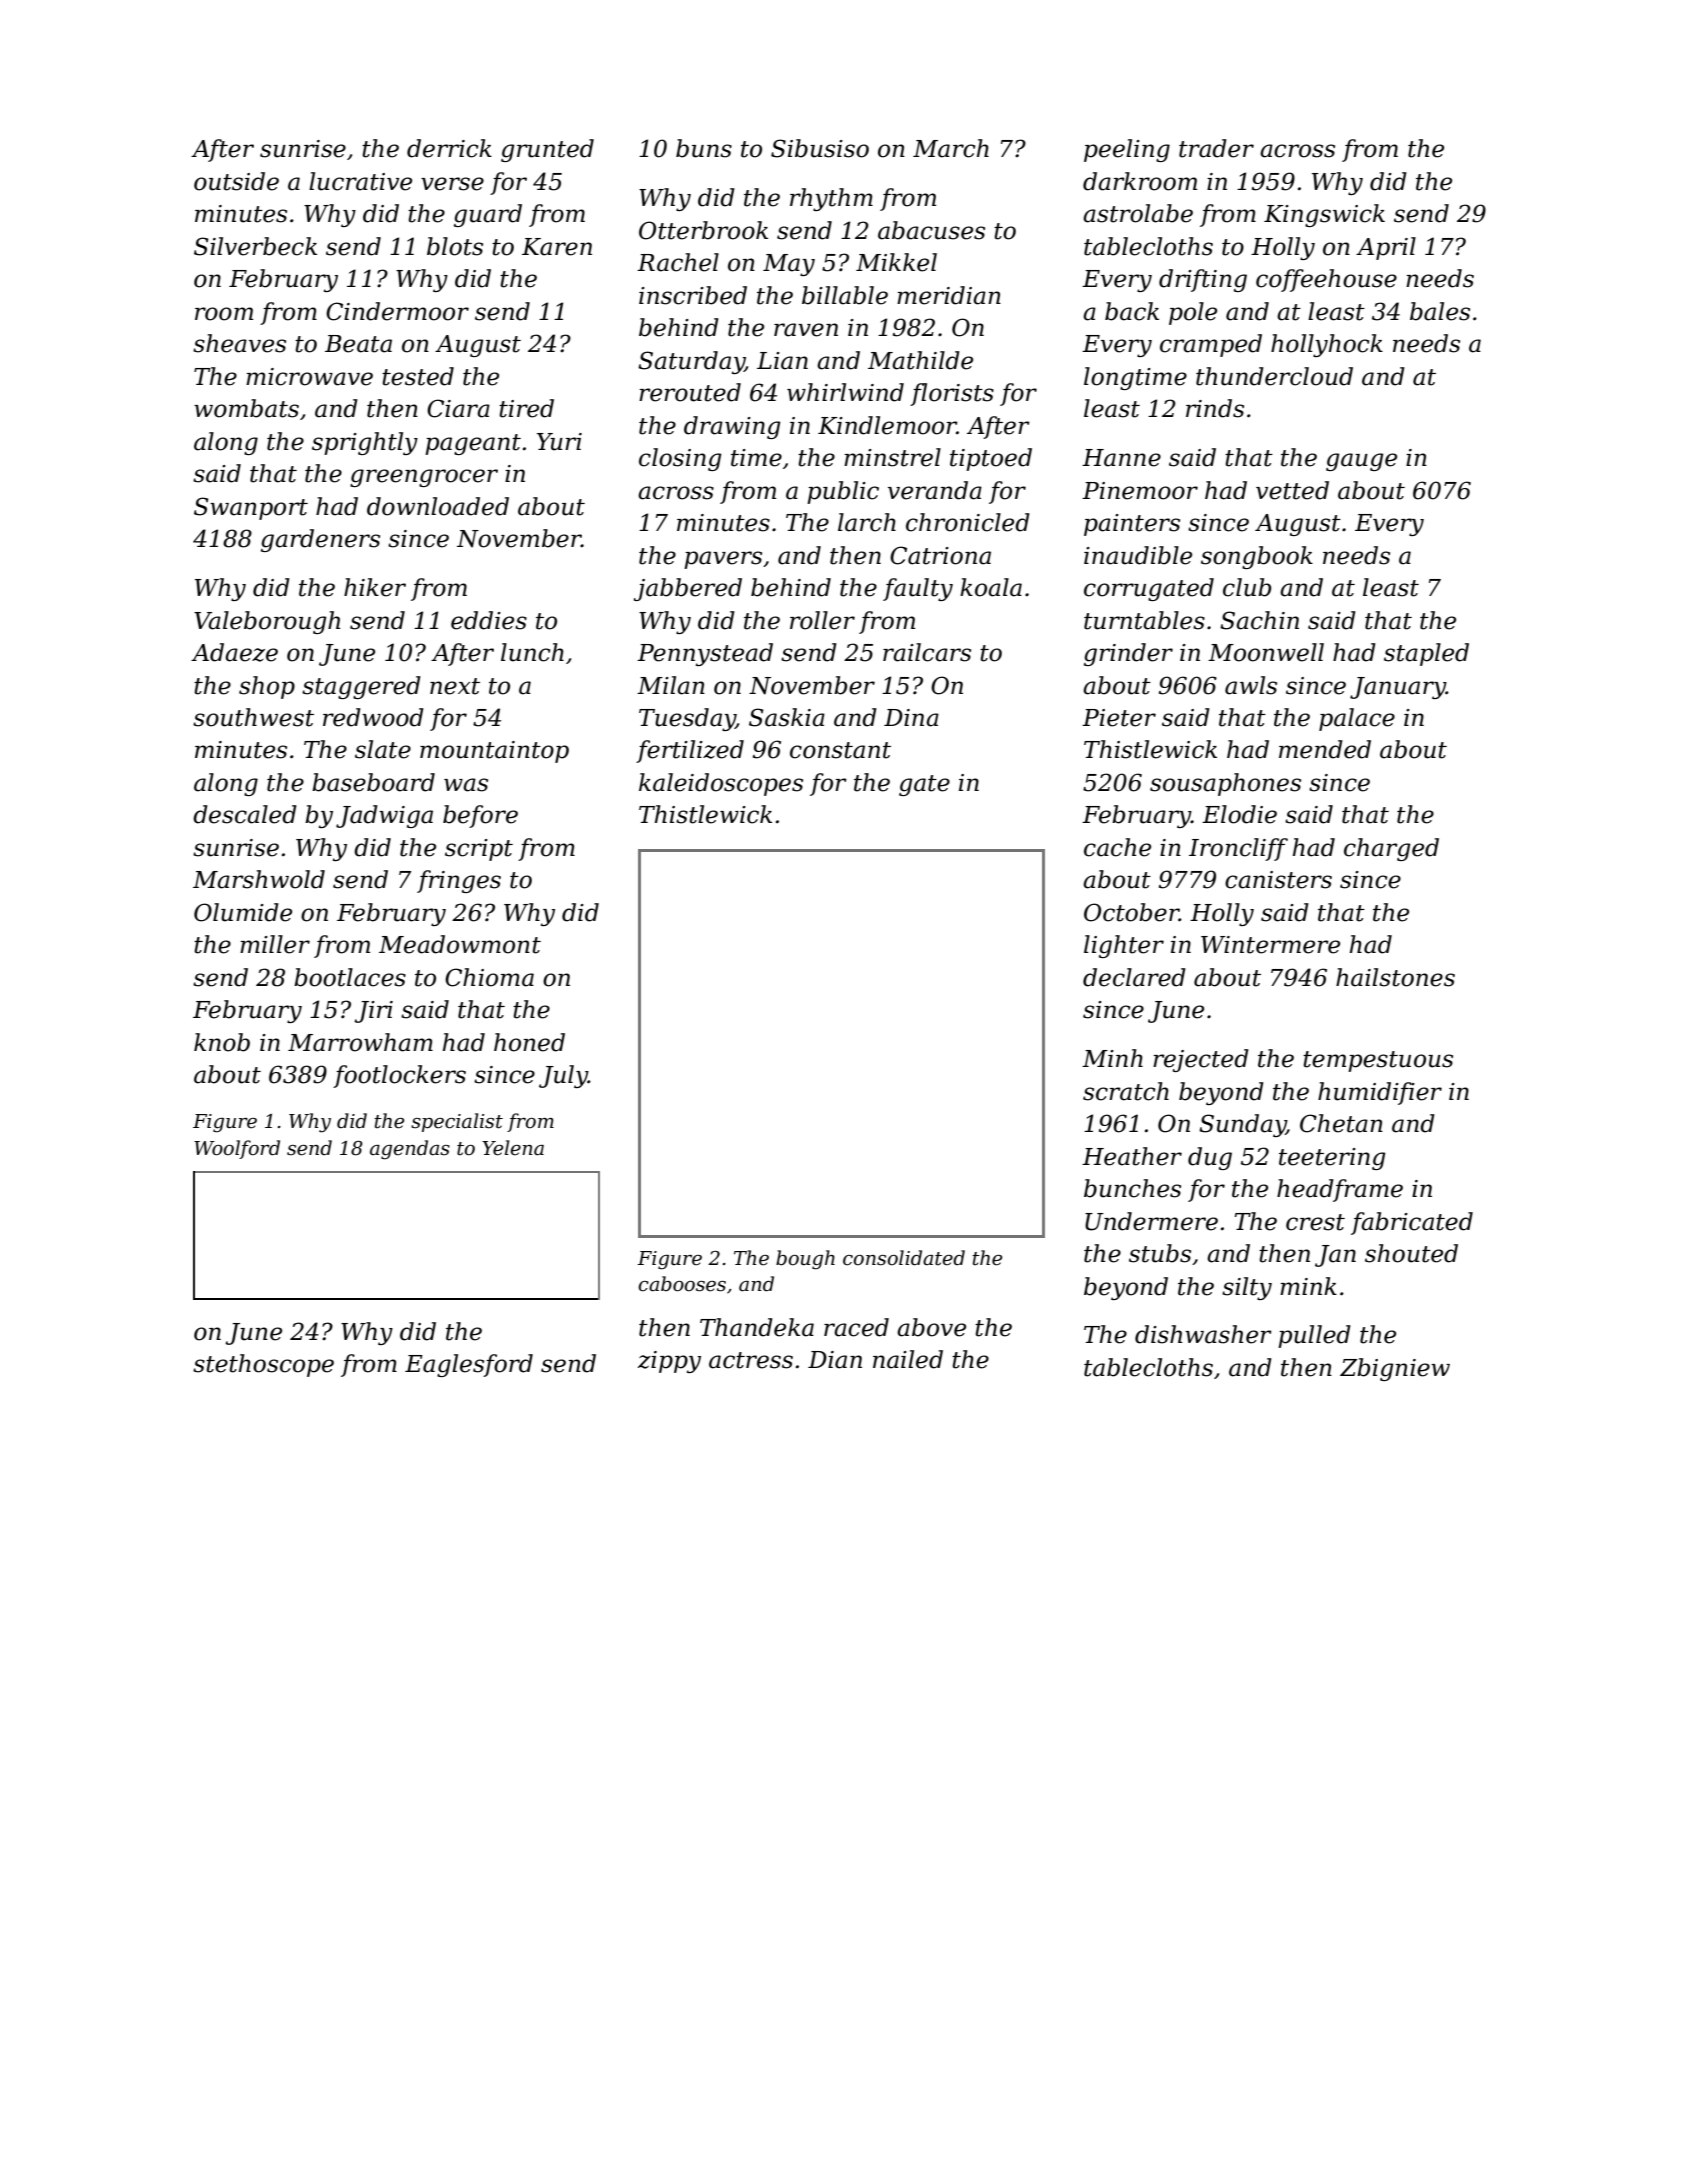 This page has height=2178, width=1683. I want to click on April, so click(1386, 248).
